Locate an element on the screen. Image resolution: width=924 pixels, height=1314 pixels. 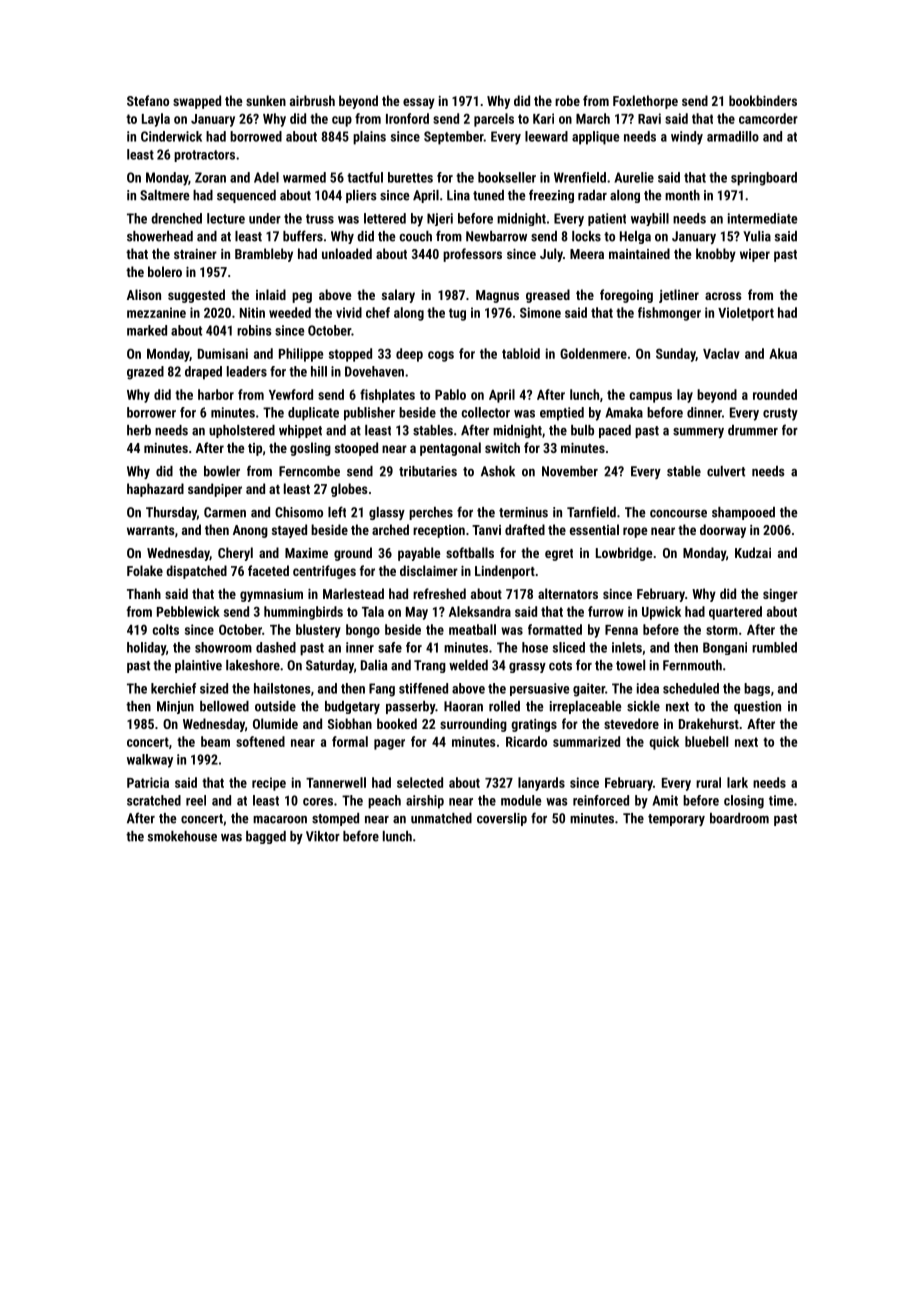
maintained is located at coordinates (639, 253).
